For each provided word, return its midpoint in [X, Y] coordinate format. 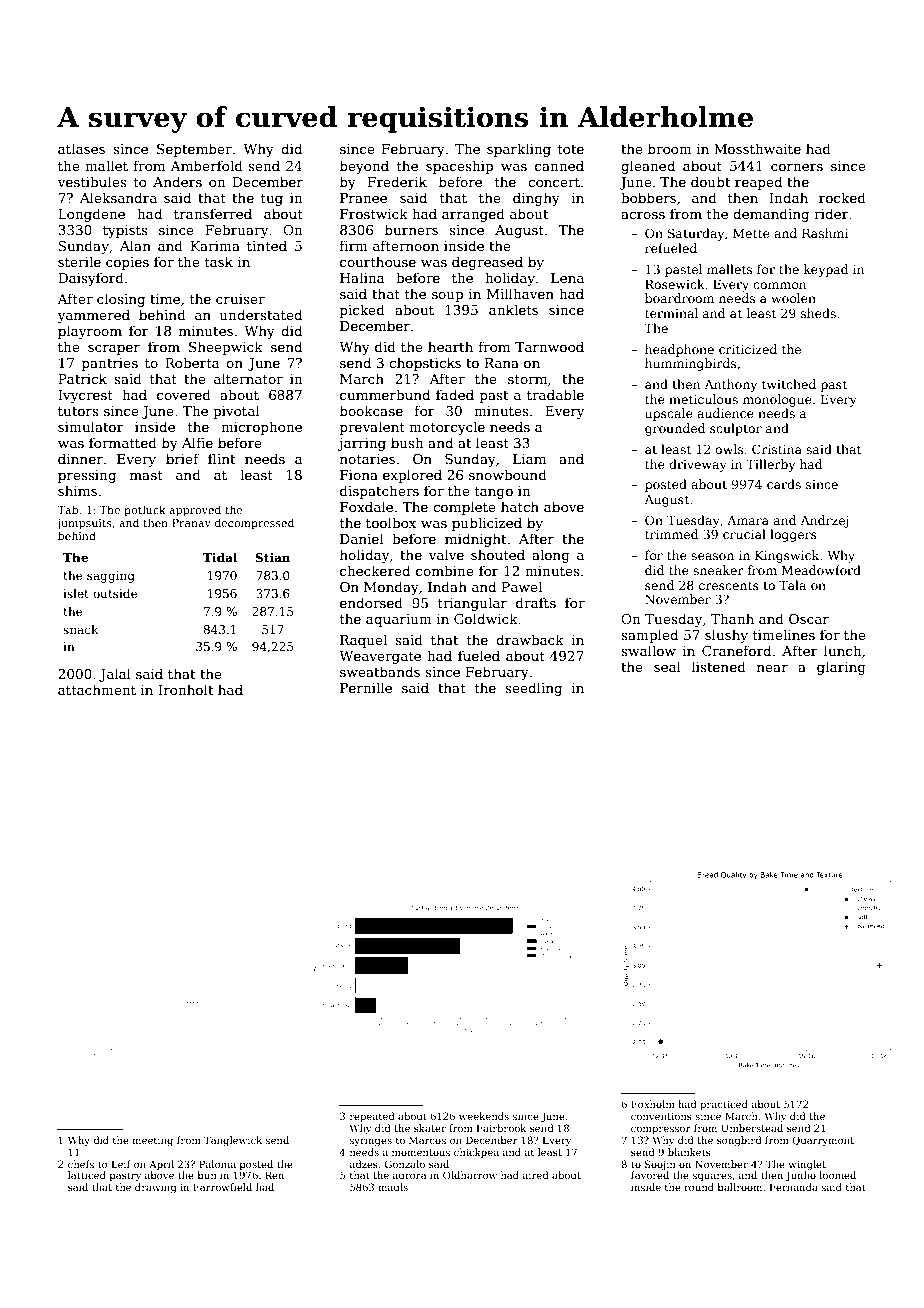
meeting [152, 1141]
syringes [371, 1141]
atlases [81, 148]
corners [797, 167]
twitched [789, 384]
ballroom [740, 1187]
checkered [375, 570]
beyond [364, 167]
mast [146, 475]
